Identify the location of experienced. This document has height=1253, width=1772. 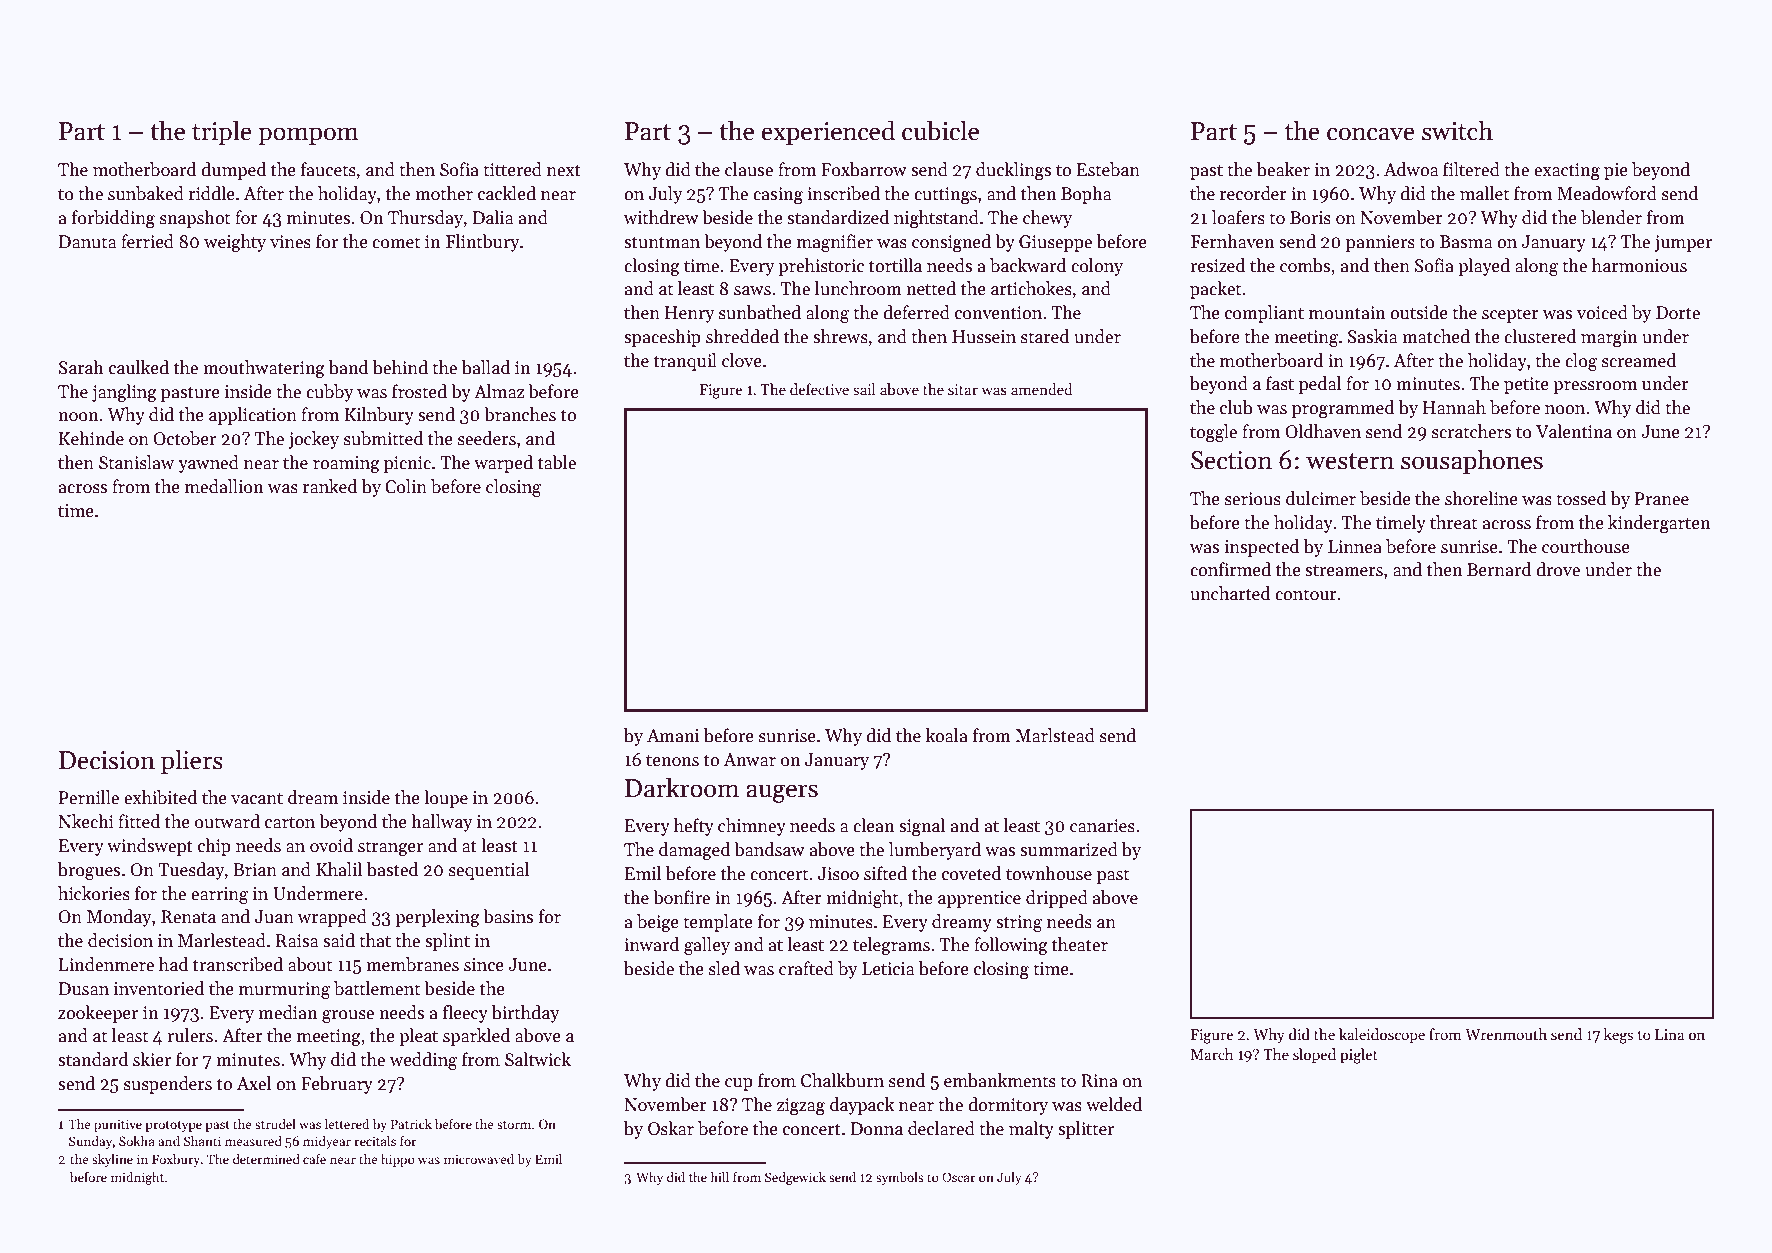
(828, 132).
